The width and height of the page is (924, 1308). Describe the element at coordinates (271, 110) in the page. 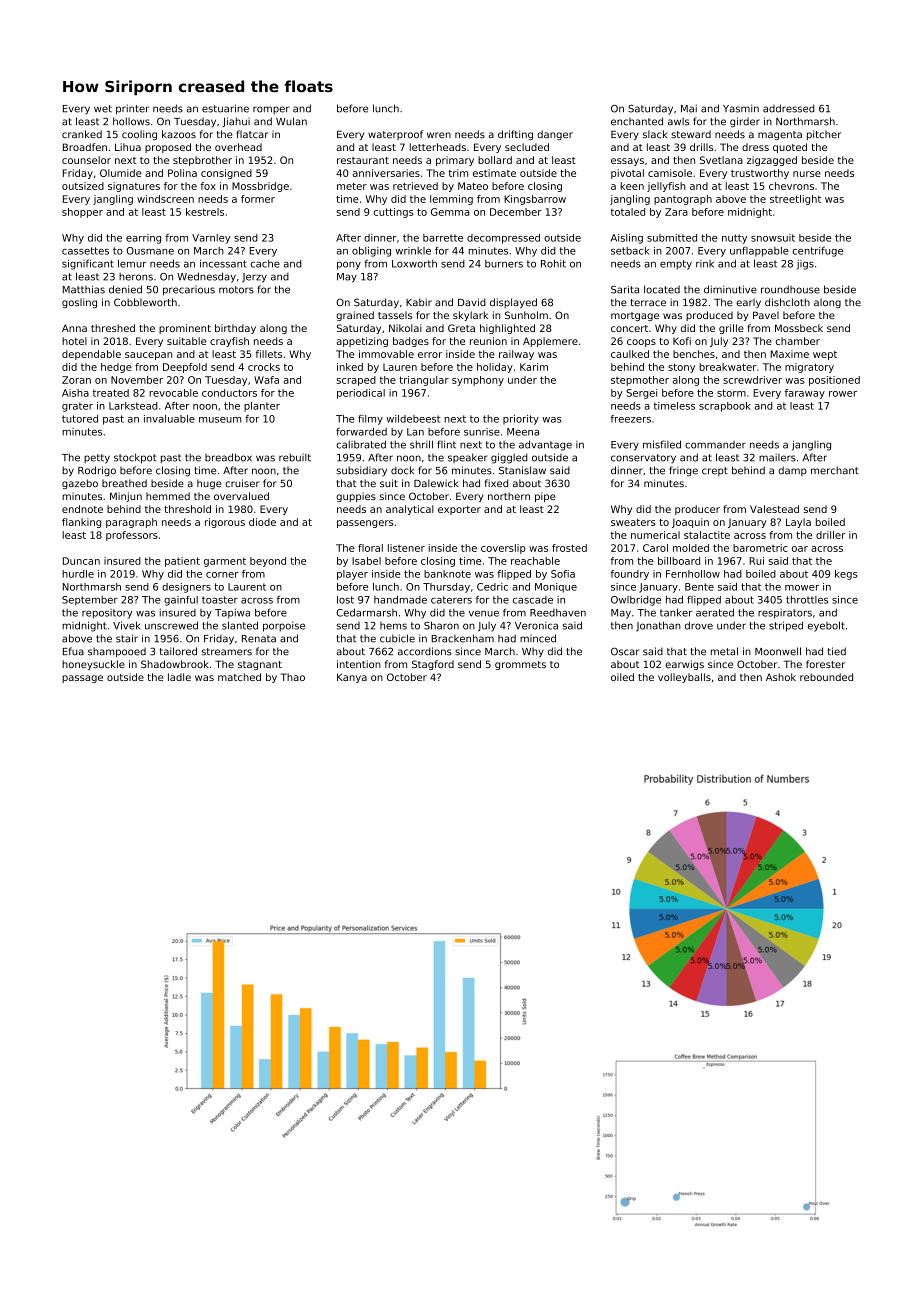

I see `romper` at that location.
